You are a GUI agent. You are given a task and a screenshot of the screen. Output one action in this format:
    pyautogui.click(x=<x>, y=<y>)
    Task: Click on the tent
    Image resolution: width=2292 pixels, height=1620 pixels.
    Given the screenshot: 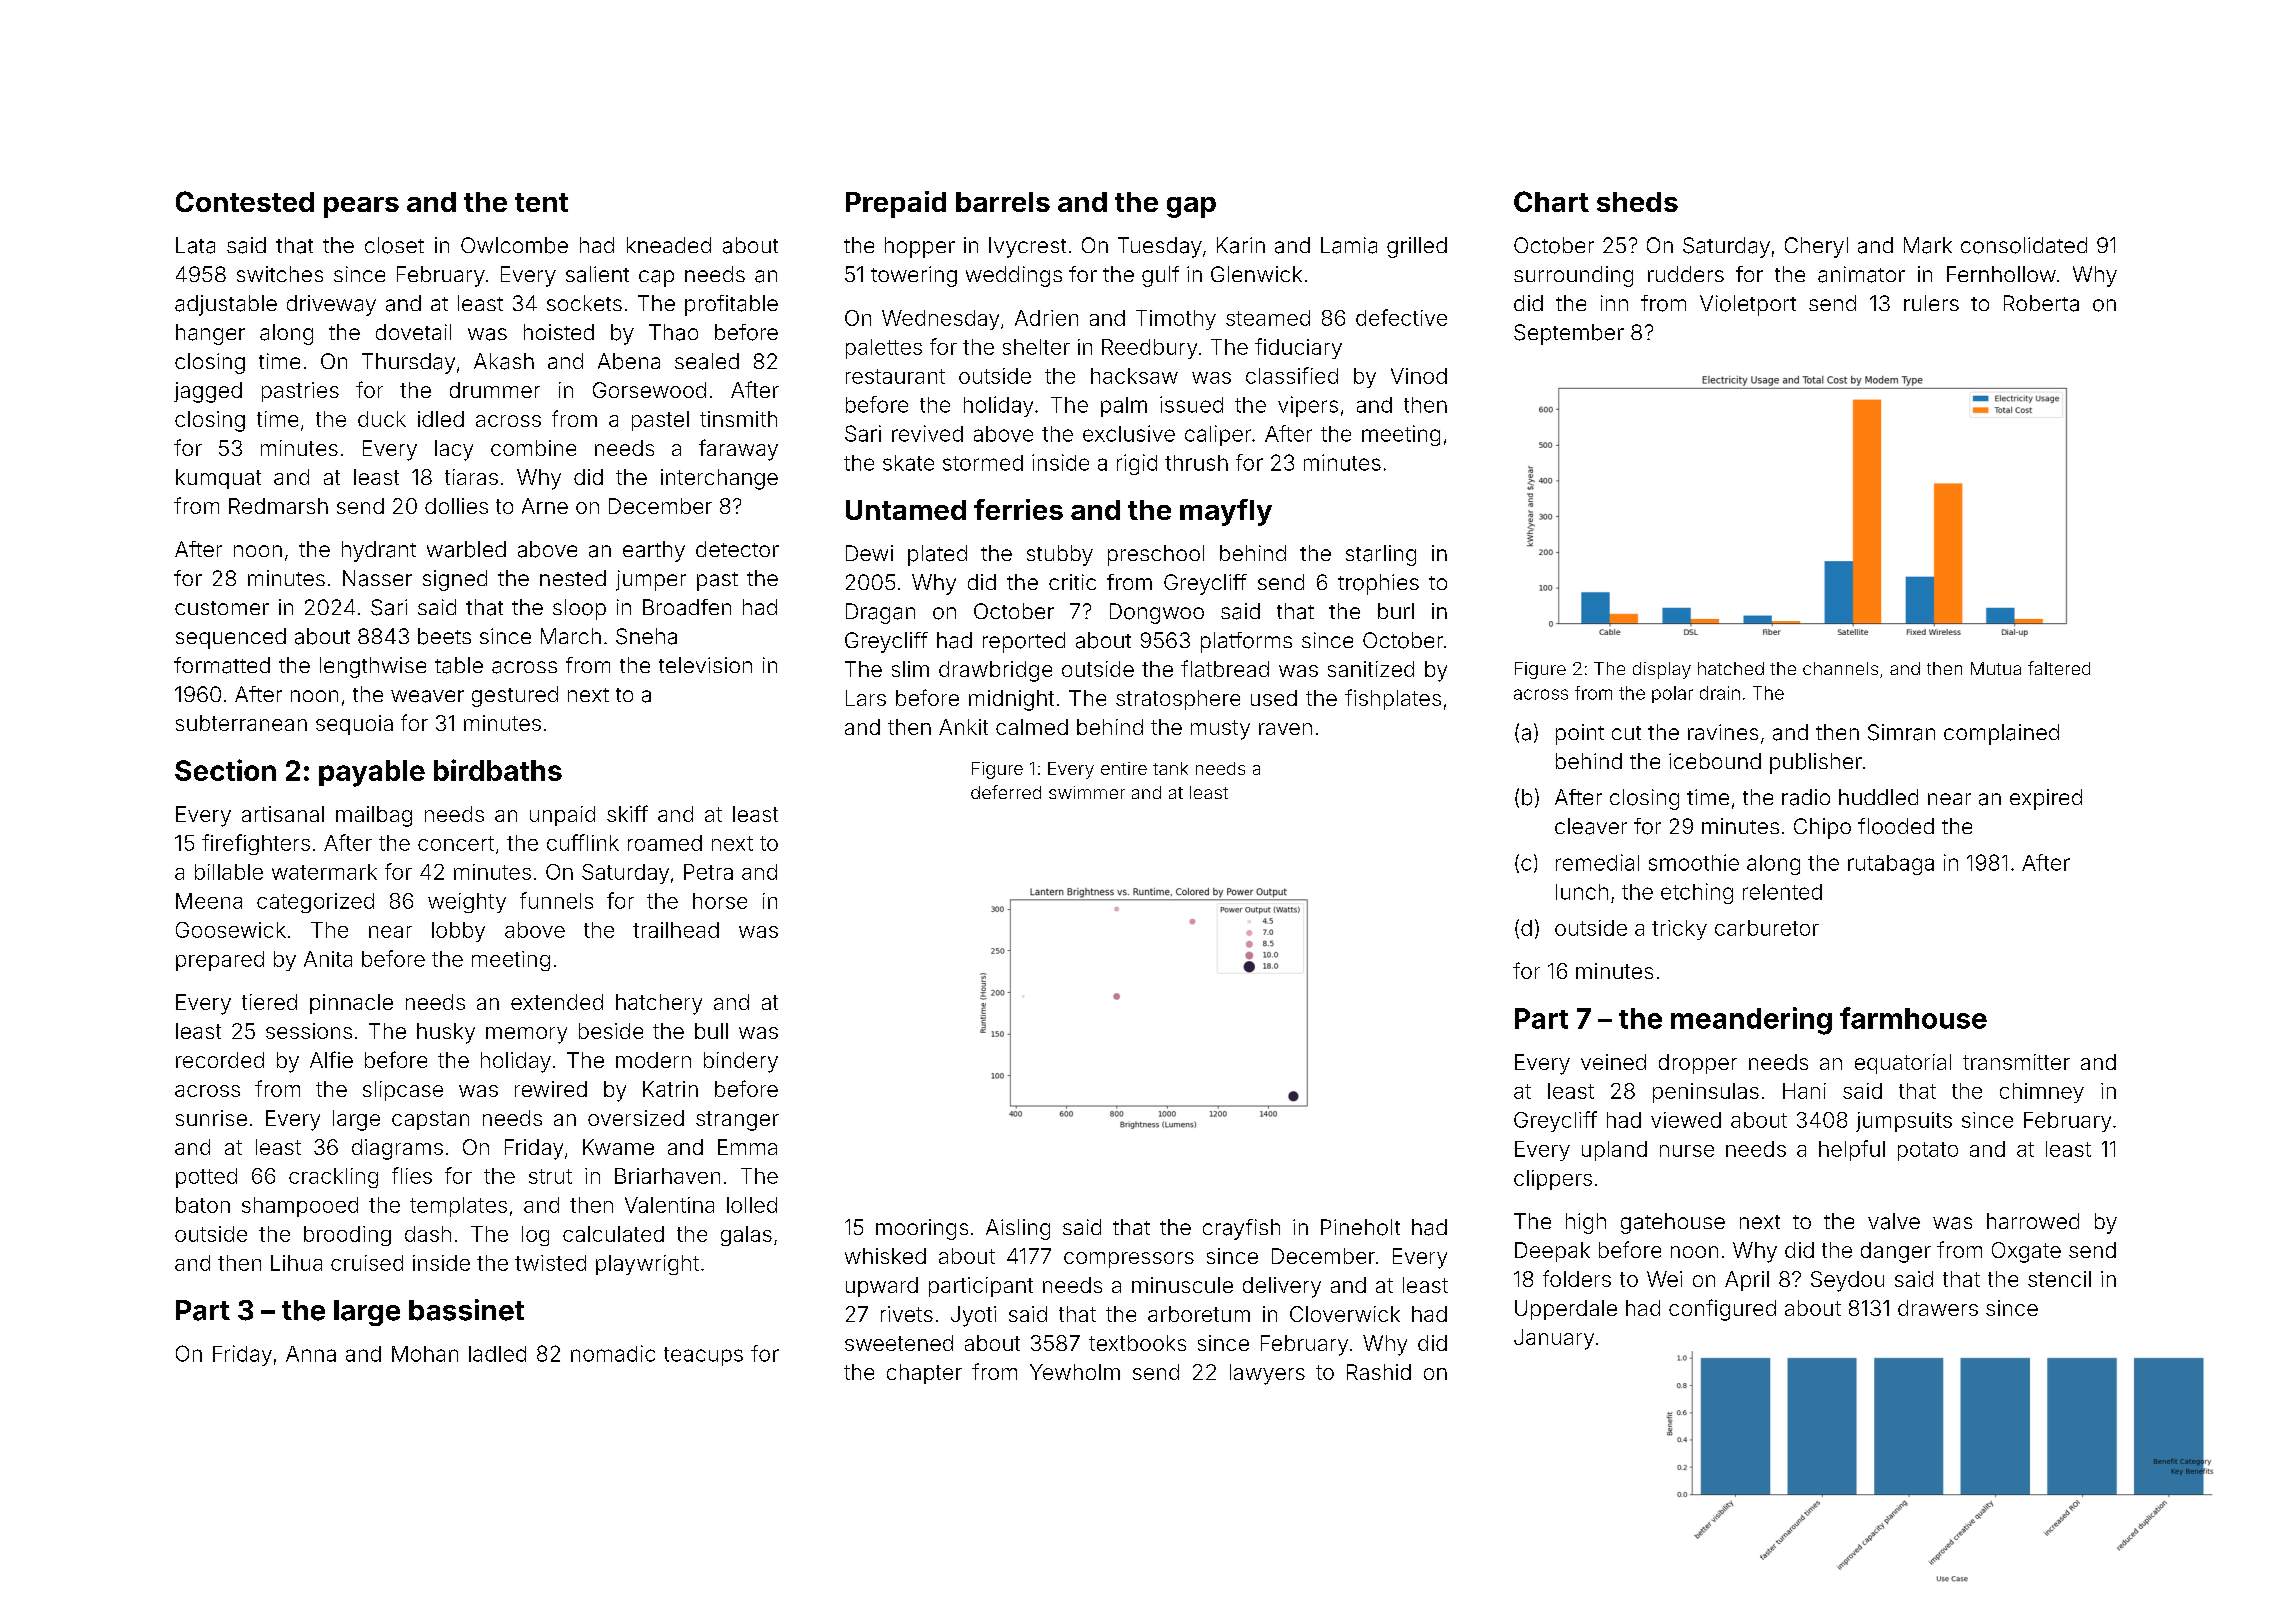 What is the action you would take?
    pyautogui.click(x=541, y=202)
